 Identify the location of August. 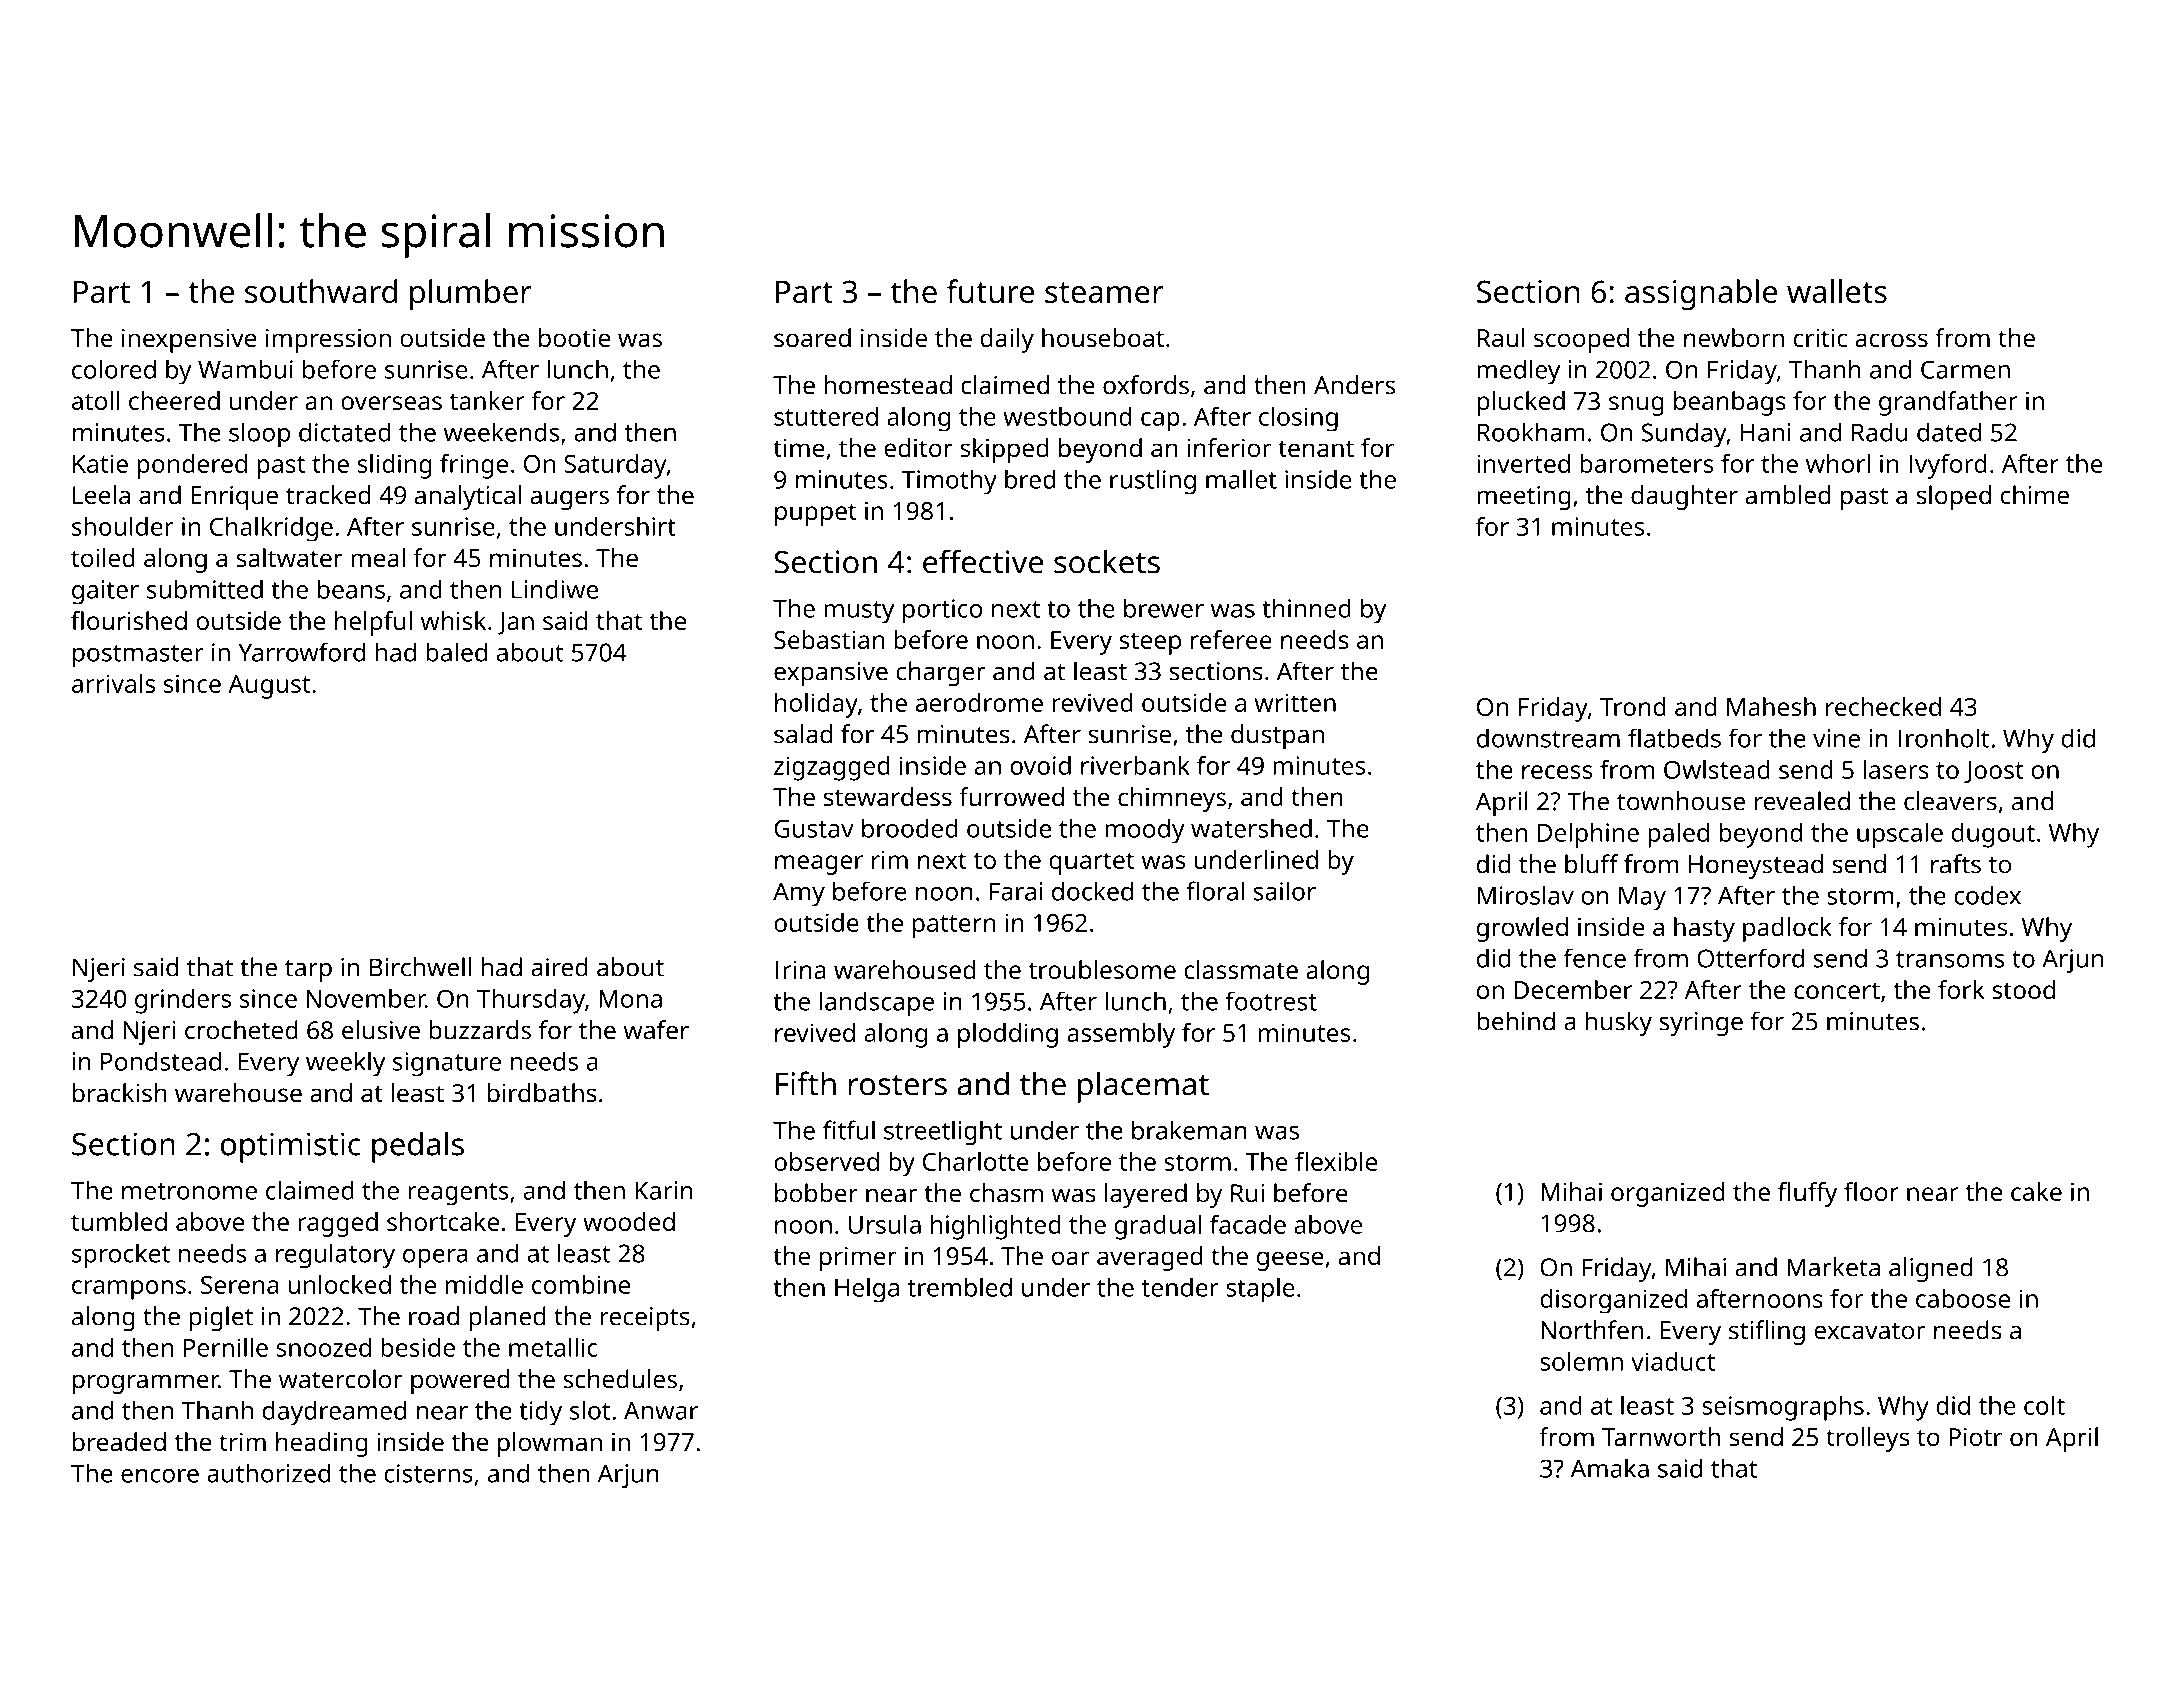
(269, 687).
